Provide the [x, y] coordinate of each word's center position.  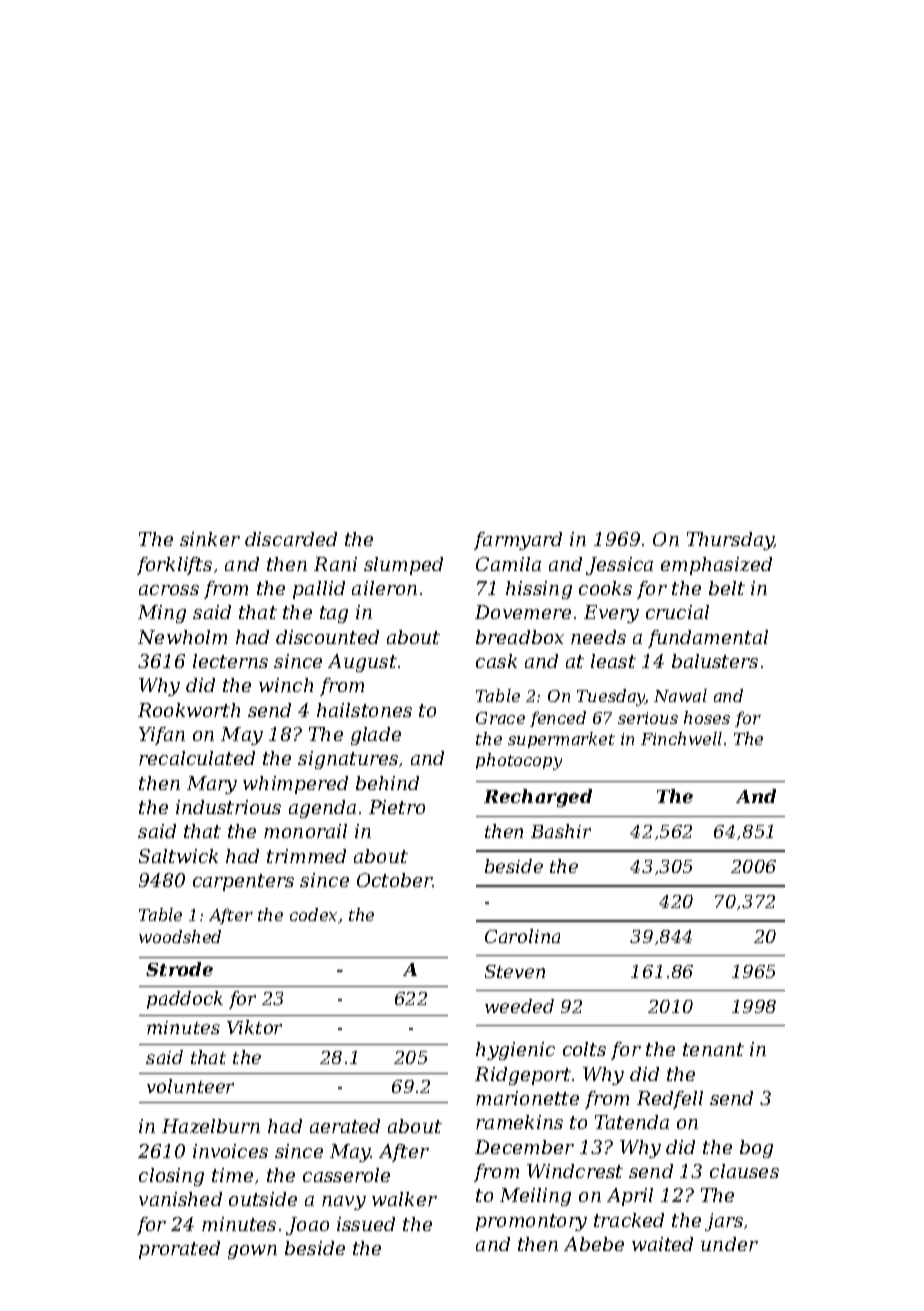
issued [366, 1224]
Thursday [730, 541]
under [729, 1244]
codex [313, 914]
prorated [179, 1250]
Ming [162, 614]
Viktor [254, 1027]
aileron [384, 588]
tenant [713, 1049]
